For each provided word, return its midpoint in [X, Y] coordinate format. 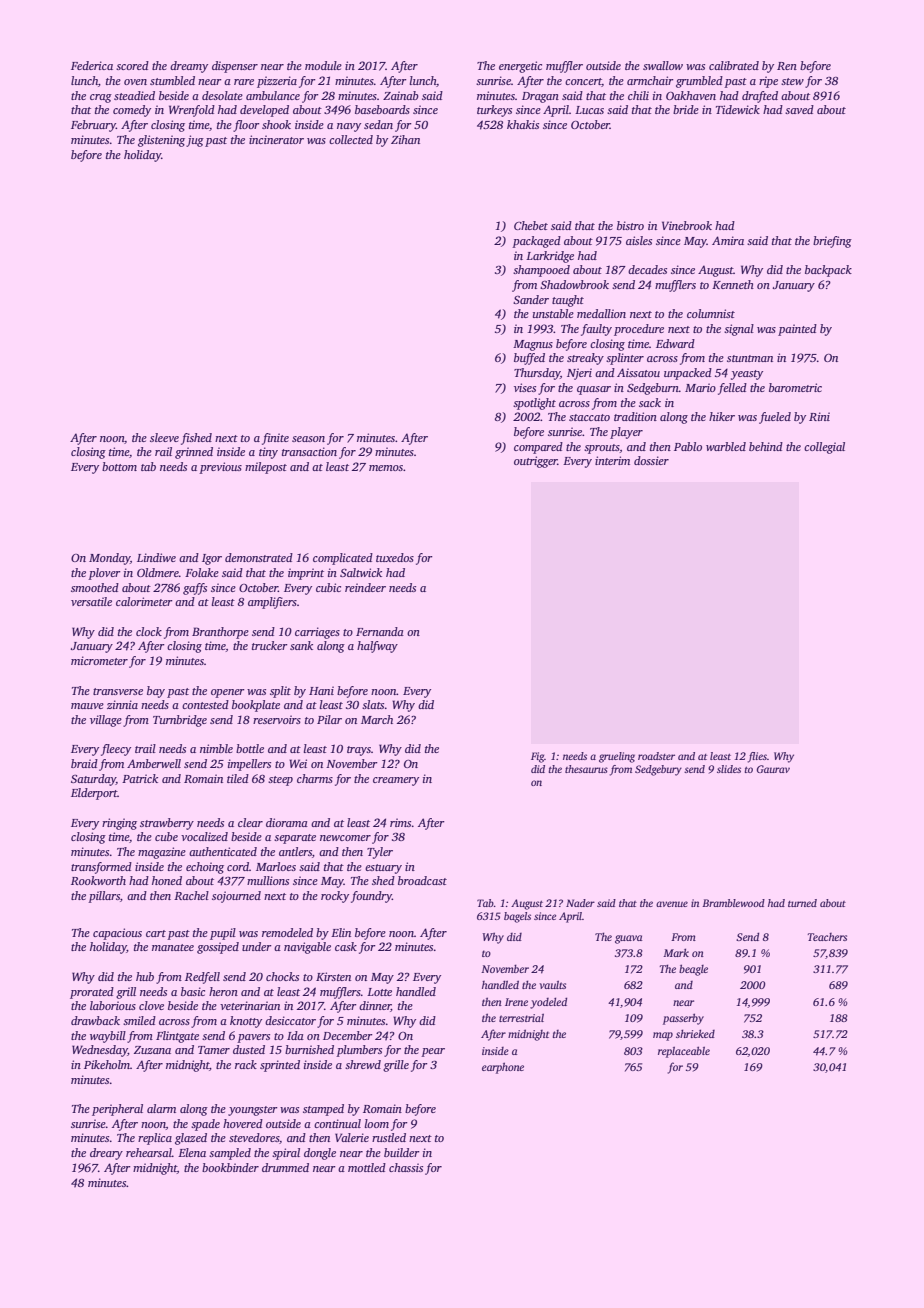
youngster [253, 1111]
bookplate [256, 706]
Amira [728, 240]
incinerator [276, 139]
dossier [651, 460]
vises [525, 387]
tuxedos [395, 557]
